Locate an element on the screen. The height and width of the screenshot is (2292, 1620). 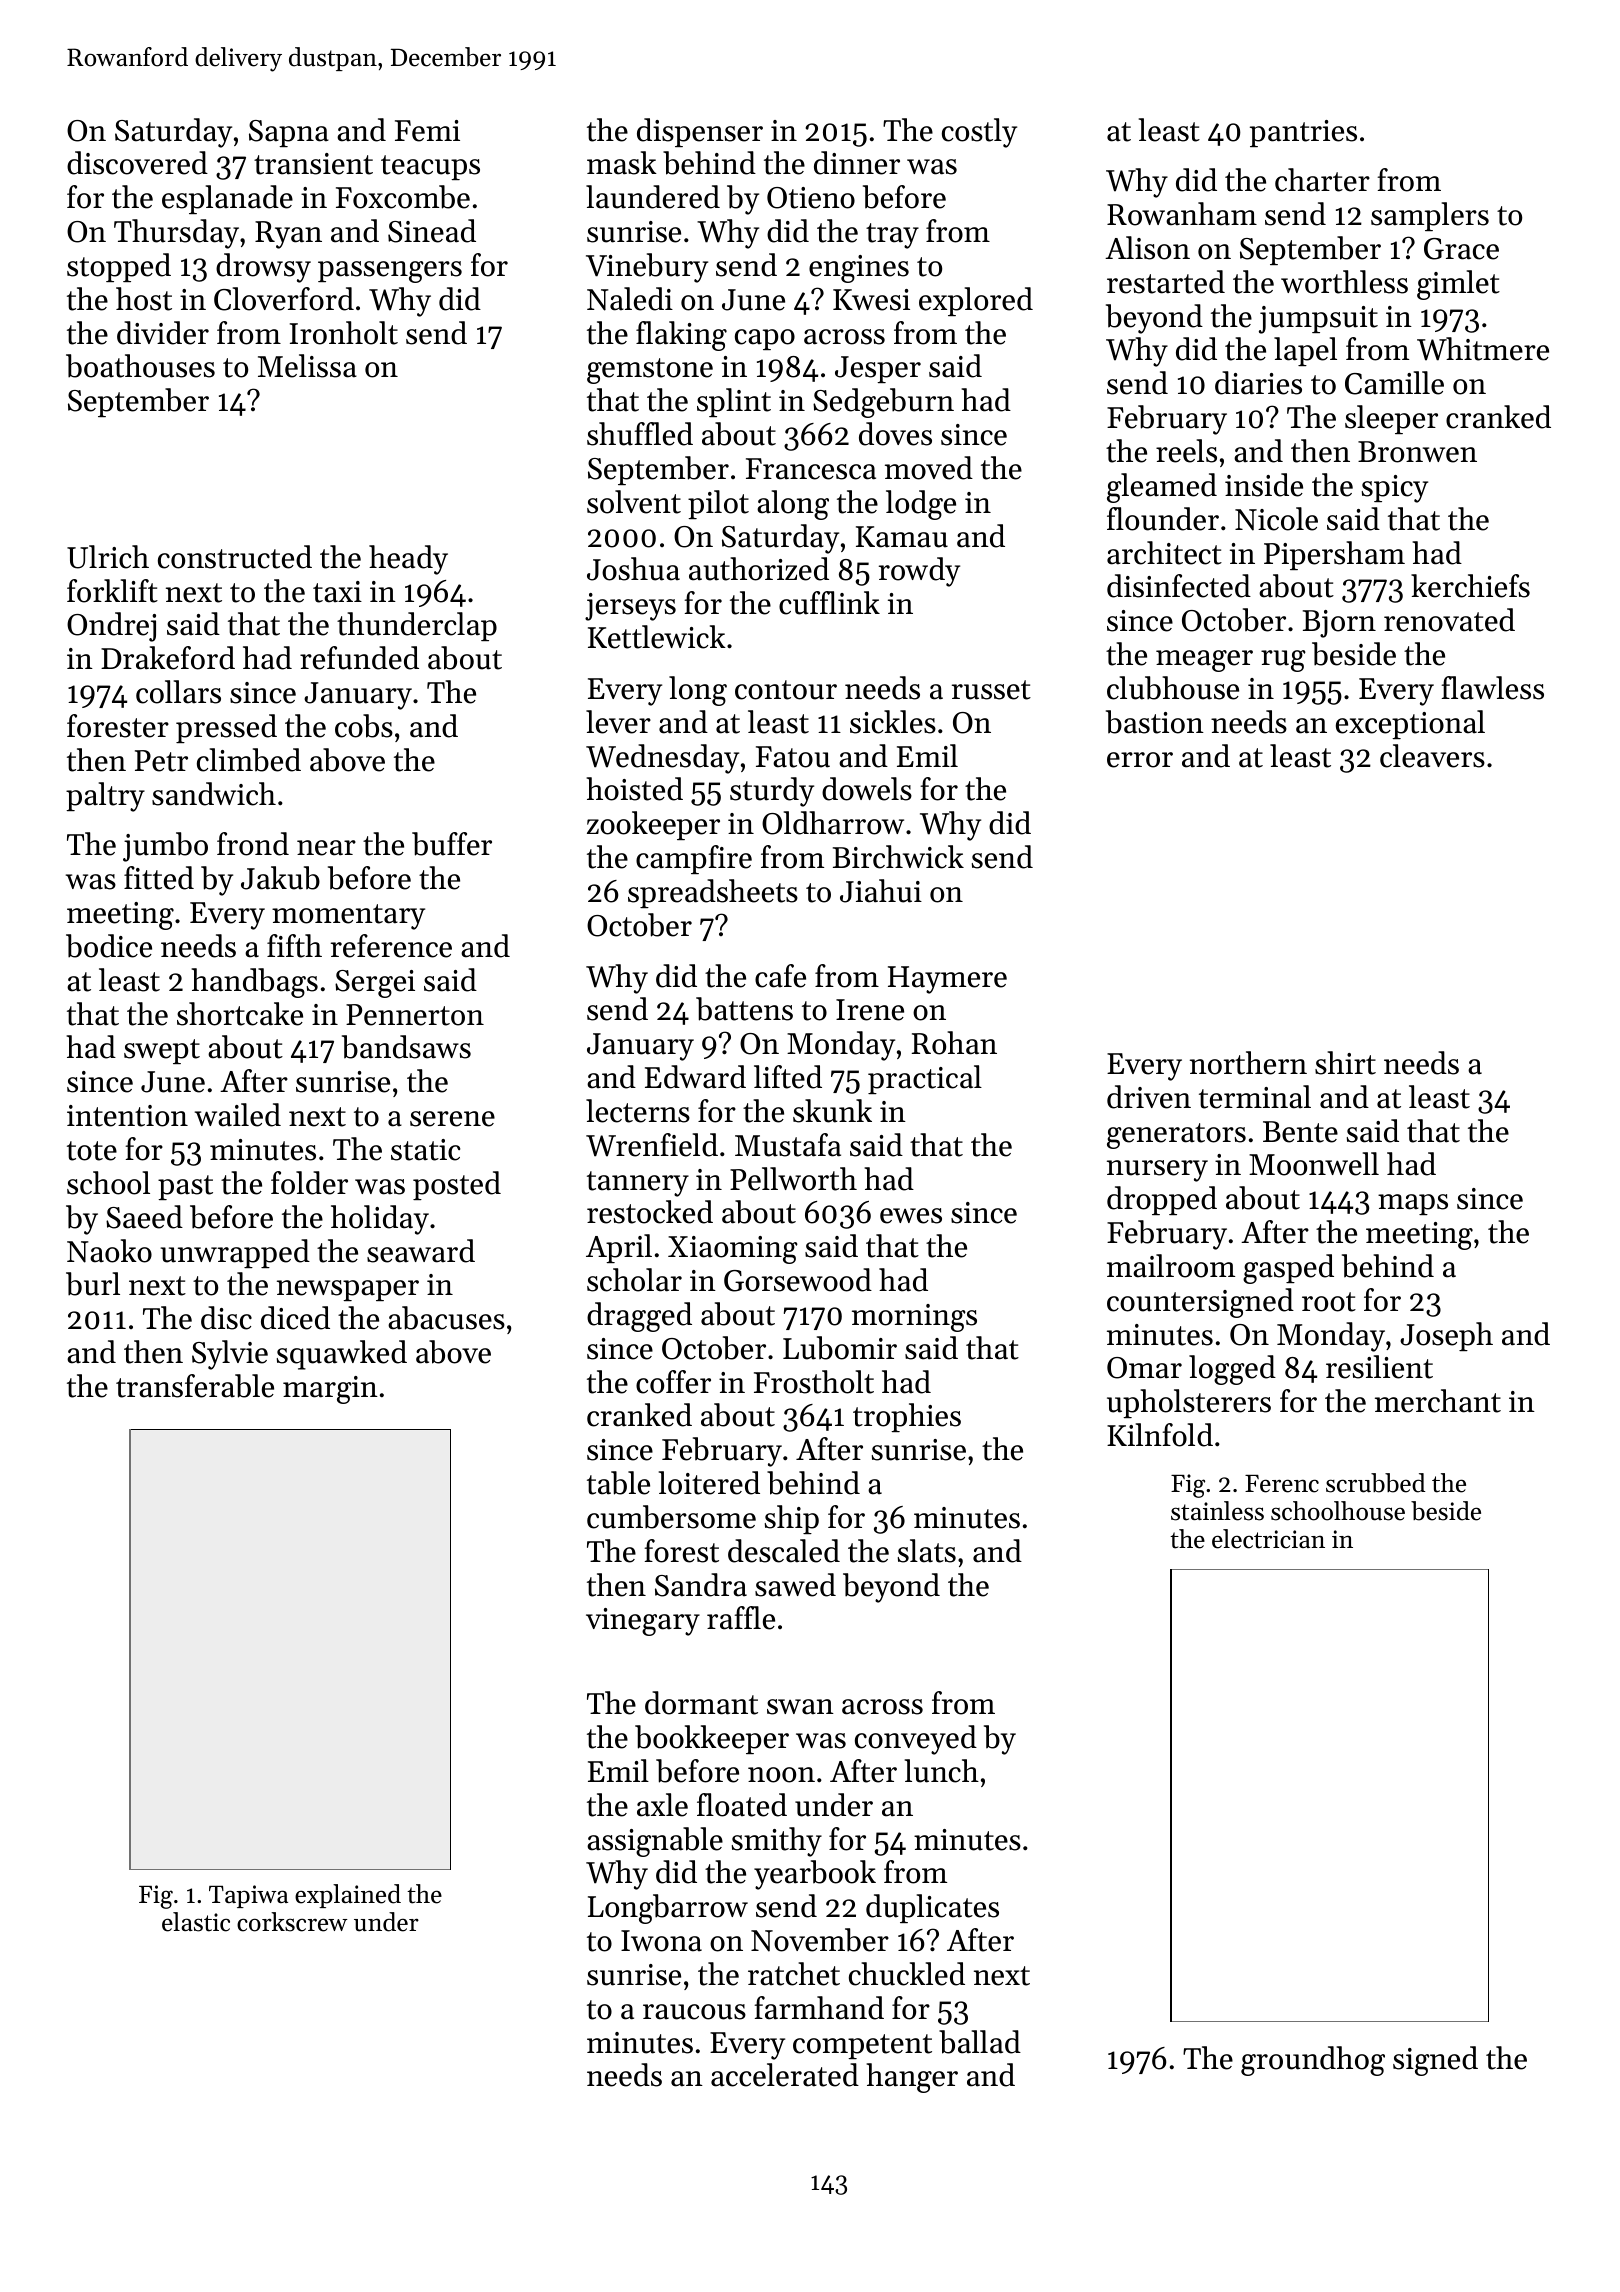
Sapna is located at coordinates (289, 133).
